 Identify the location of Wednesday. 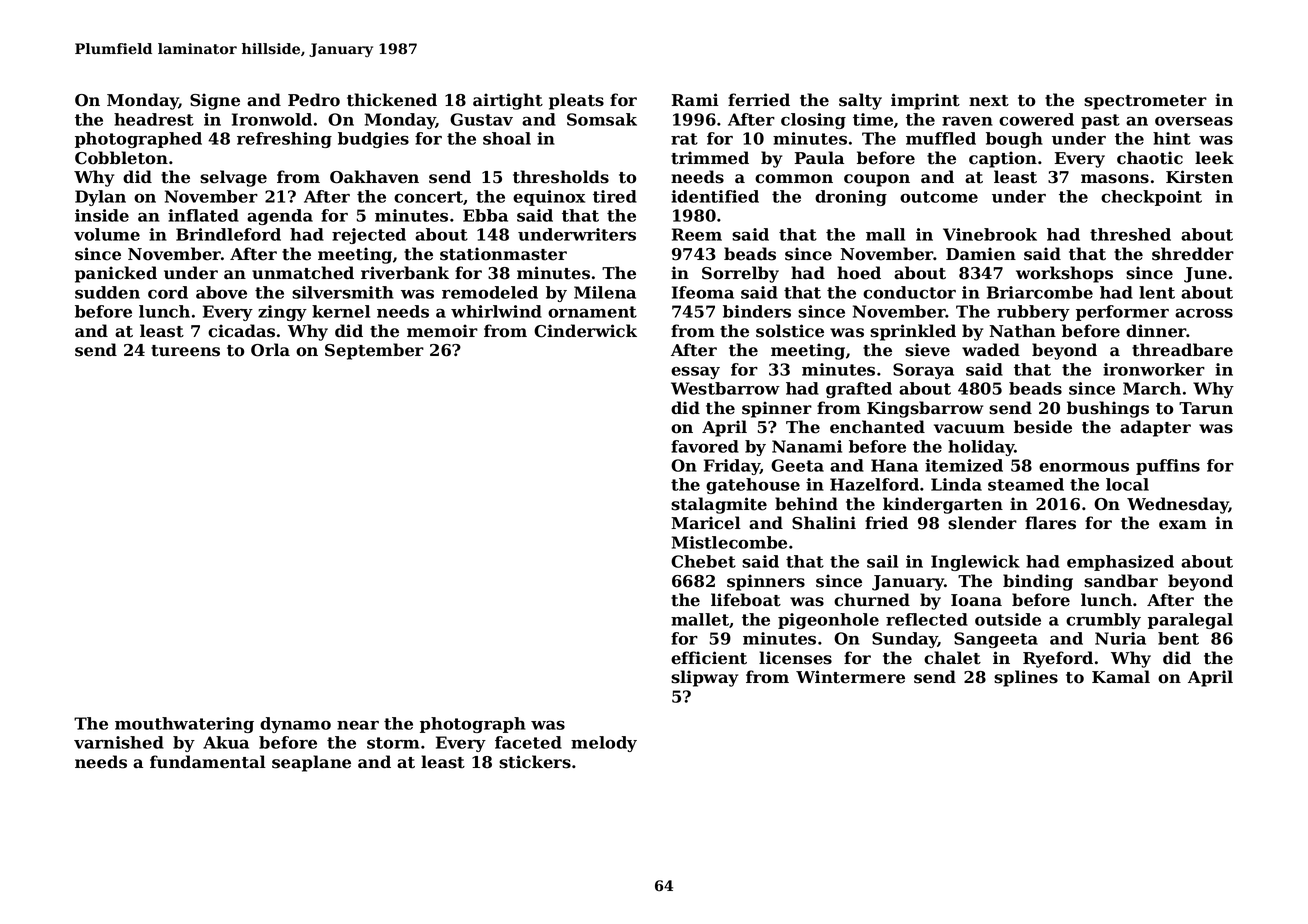
(1178, 505).
